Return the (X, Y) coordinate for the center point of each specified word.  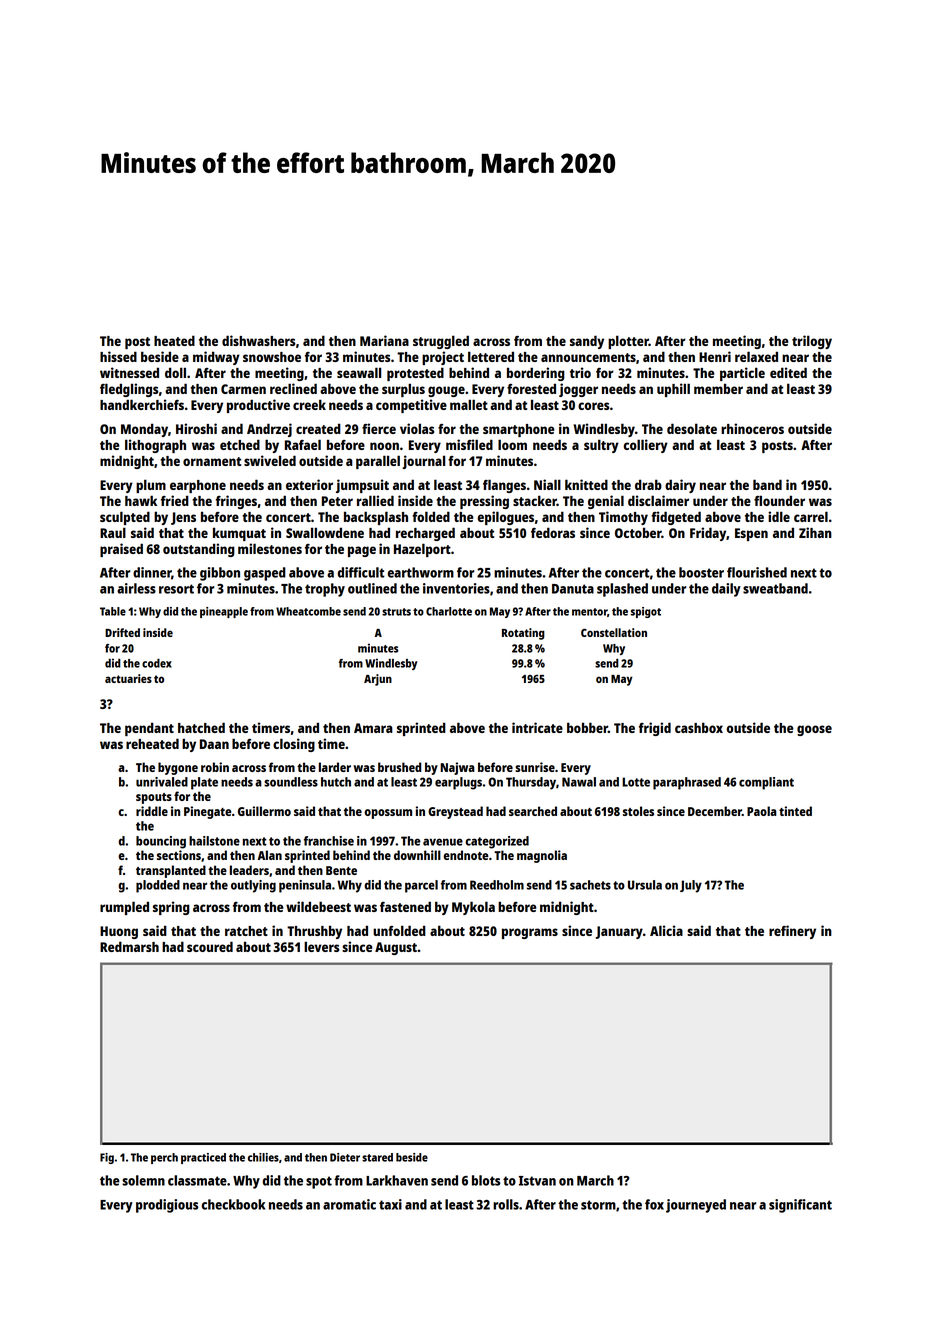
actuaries (128, 678)
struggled (441, 342)
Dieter (345, 1157)
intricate (537, 727)
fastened (405, 906)
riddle (152, 811)
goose (814, 730)
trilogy (812, 342)
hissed (118, 356)
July (691, 886)
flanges (504, 486)
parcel (421, 886)
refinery (792, 932)
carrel (811, 516)
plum (151, 486)
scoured (210, 946)
